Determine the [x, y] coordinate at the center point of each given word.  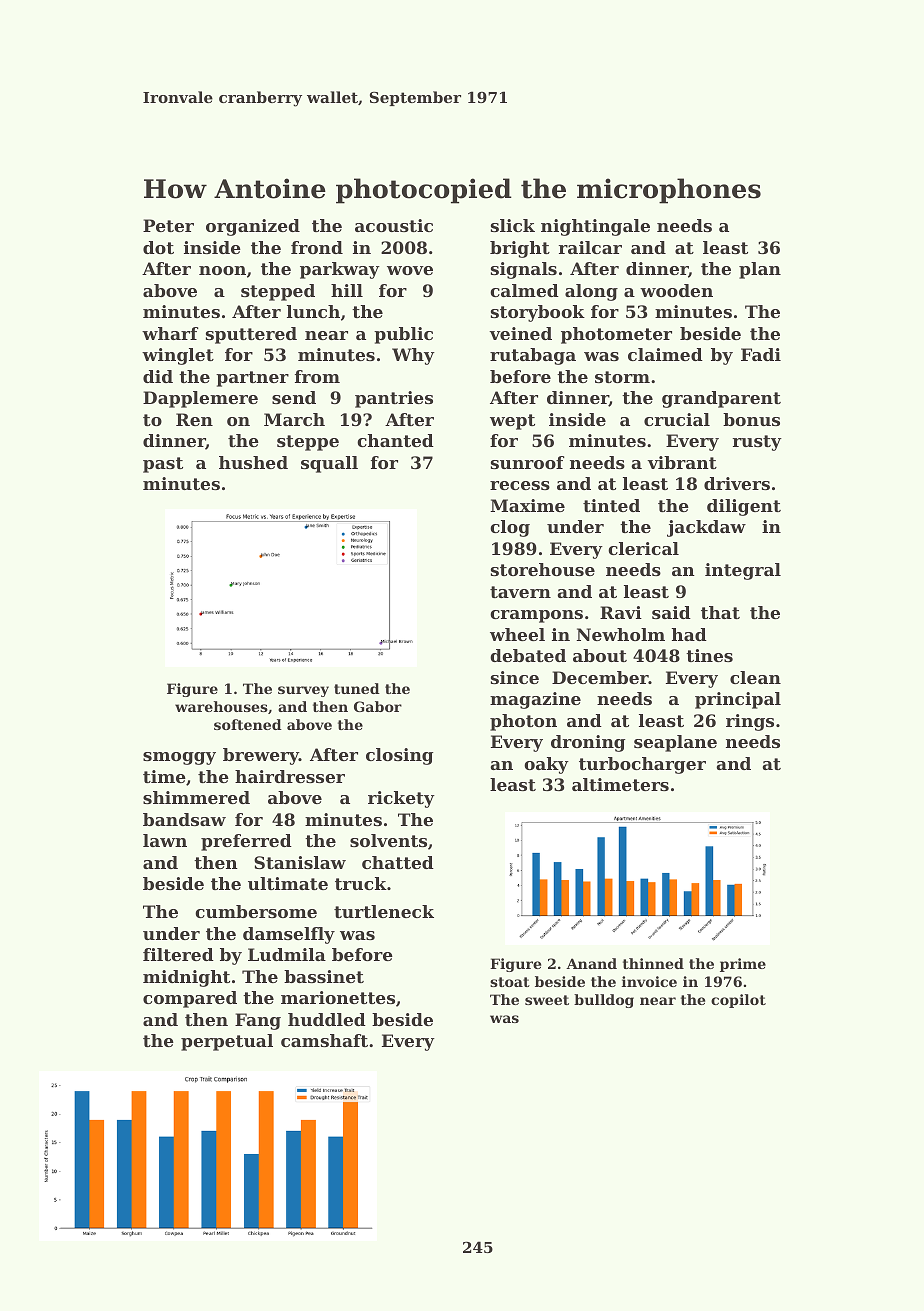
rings [750, 722]
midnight [186, 978]
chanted [395, 440]
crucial [677, 419]
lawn [165, 840]
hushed [253, 462]
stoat [510, 982]
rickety [401, 799]
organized [253, 227]
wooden [676, 290]
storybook [538, 313]
